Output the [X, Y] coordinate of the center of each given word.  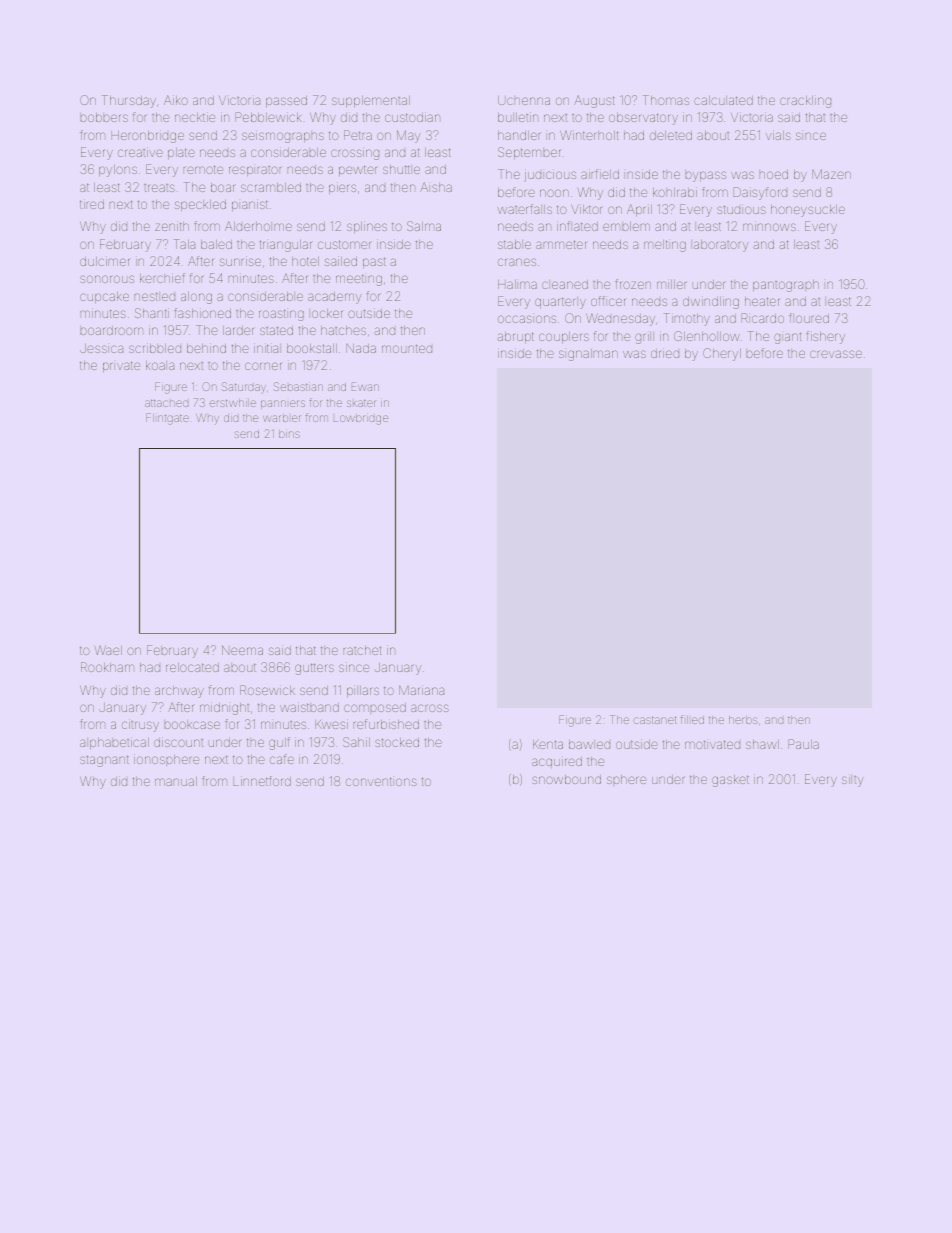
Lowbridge [361, 419]
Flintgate [167, 419]
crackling [805, 101]
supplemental [371, 101]
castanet [655, 720]
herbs [743, 720]
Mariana [421, 690]
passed [286, 101]
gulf [279, 743]
